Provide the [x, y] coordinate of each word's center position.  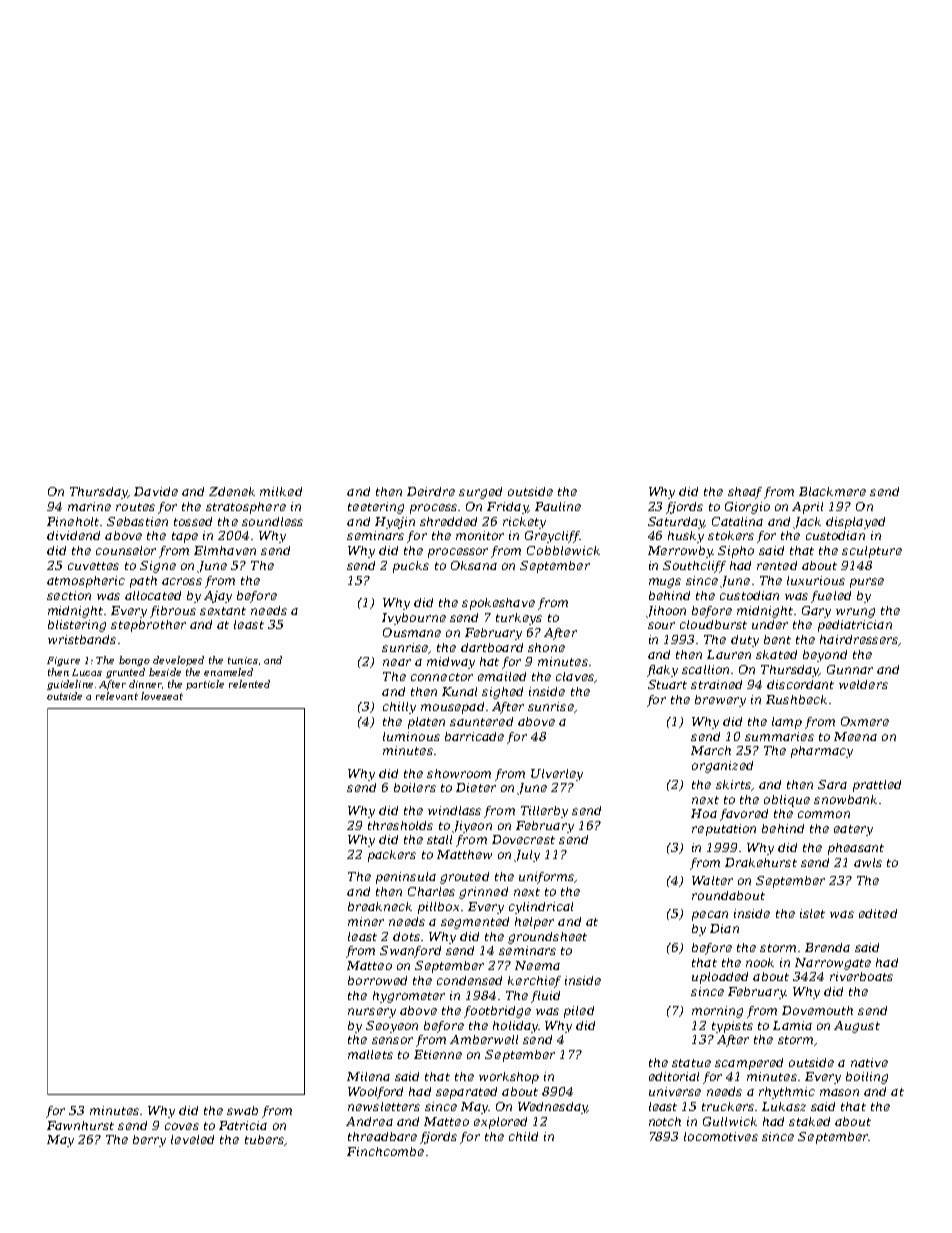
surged [480, 493]
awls [868, 862]
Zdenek [232, 491]
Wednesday [552, 1108]
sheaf [745, 493]
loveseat [162, 696]
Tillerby [544, 812]
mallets [370, 1054]
